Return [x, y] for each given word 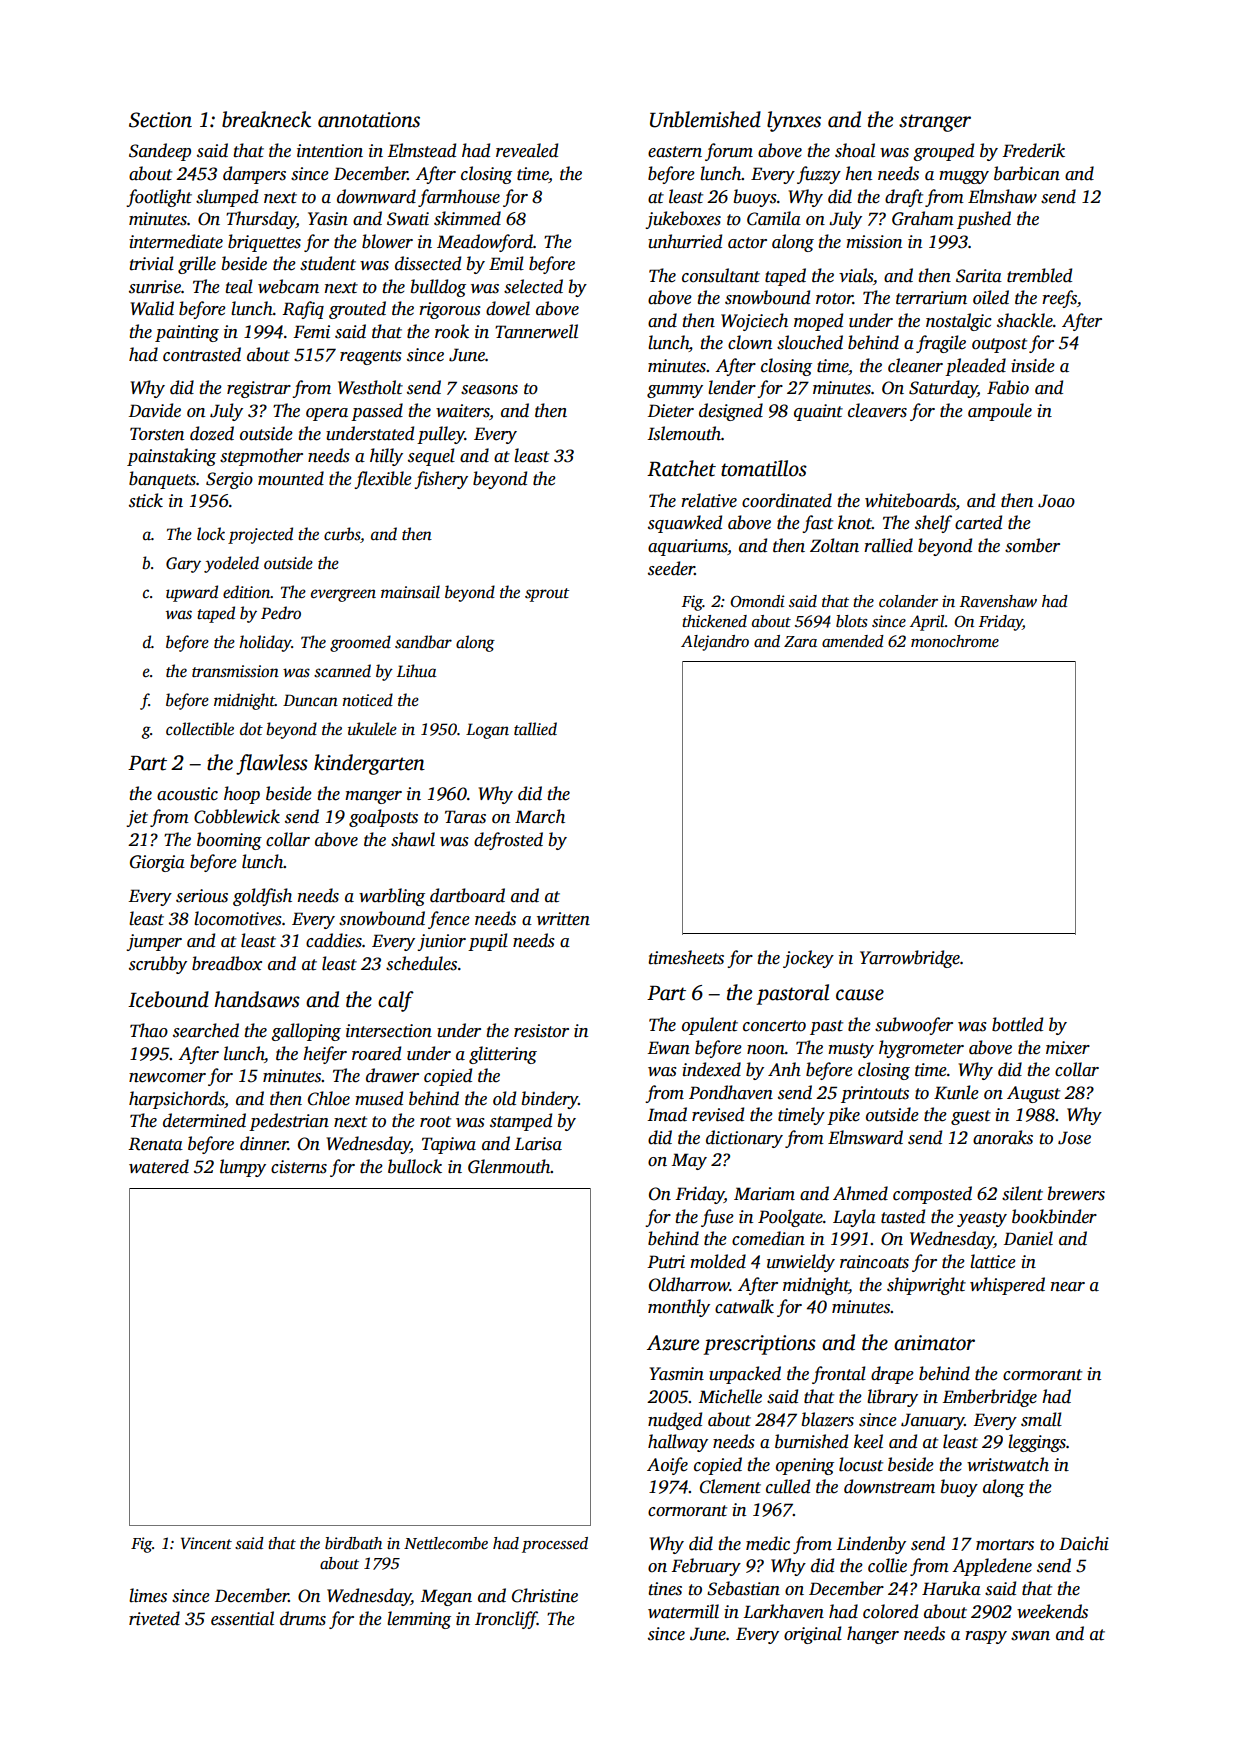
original [813, 1635]
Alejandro [715, 643]
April [927, 623]
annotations [369, 120]
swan [1030, 1636]
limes [148, 1595]
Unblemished [705, 119]
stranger [935, 123]
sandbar [423, 642]
